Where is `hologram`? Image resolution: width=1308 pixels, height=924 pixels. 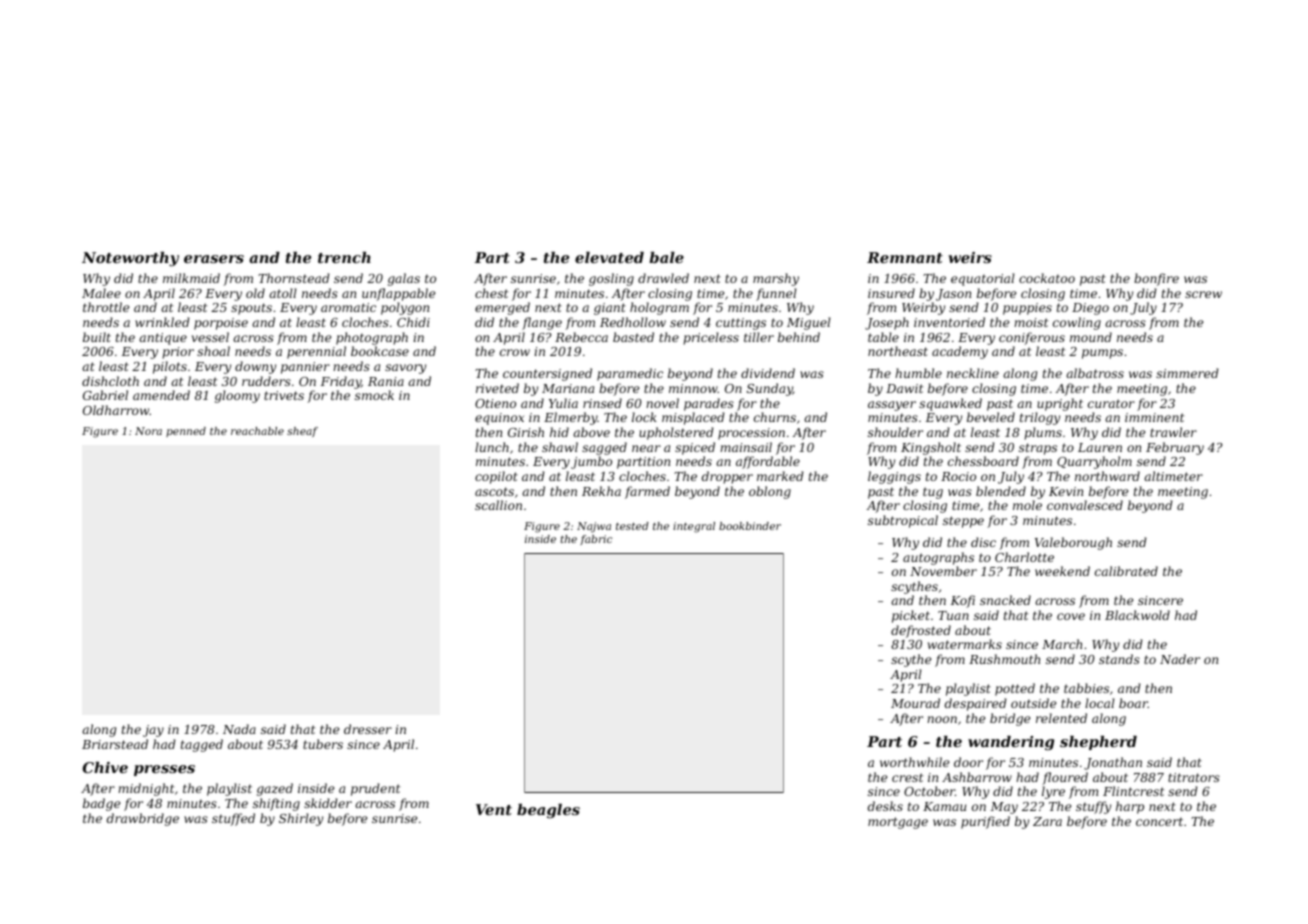 hologram is located at coordinates (659, 308).
